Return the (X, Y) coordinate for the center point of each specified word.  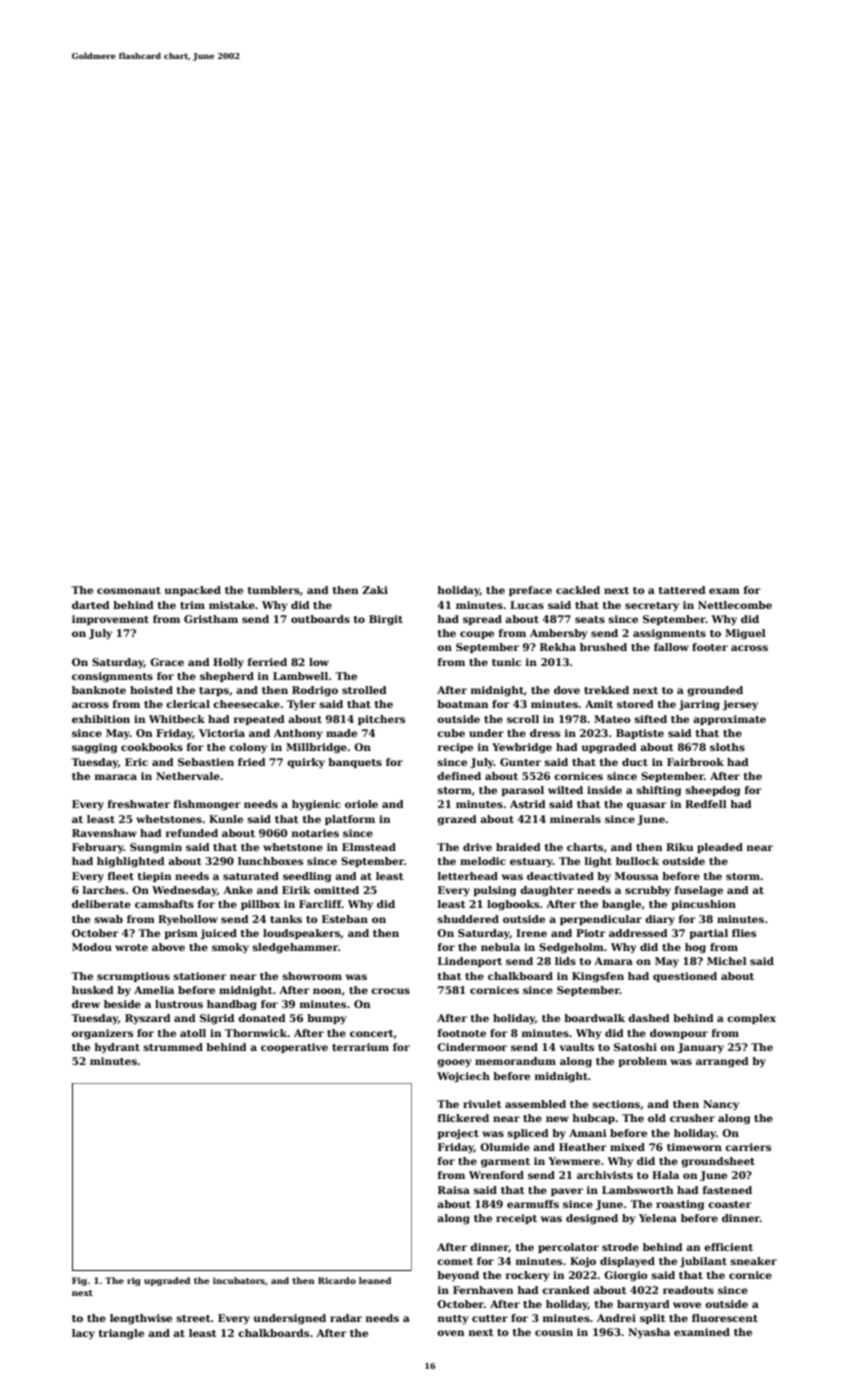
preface (530, 591)
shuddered (468, 919)
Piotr (591, 933)
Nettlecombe (735, 605)
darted (91, 605)
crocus (390, 991)
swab (108, 919)
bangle (621, 905)
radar (346, 1318)
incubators (239, 1280)
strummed (173, 1047)
